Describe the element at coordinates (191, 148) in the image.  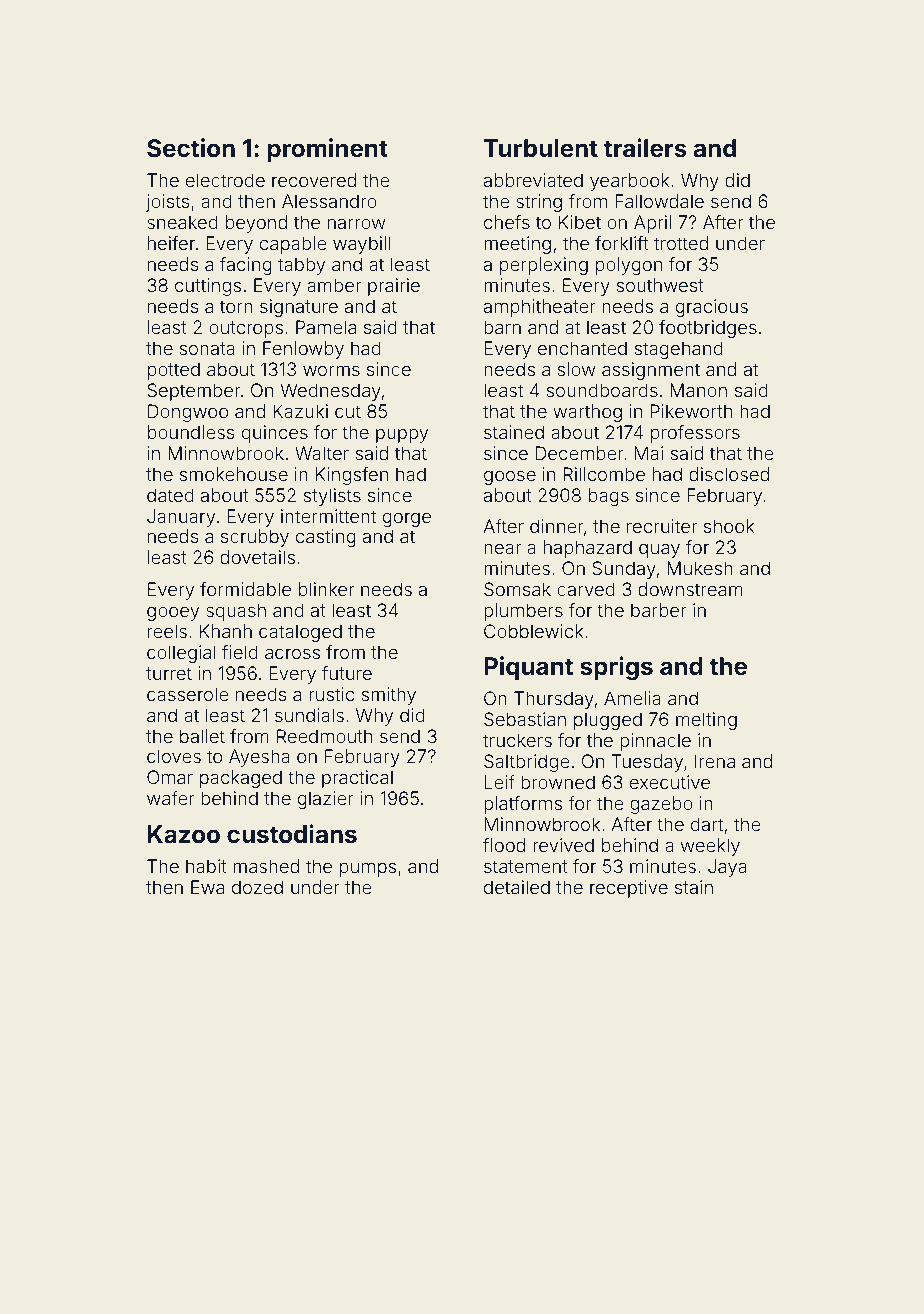
I see `Section` at that location.
